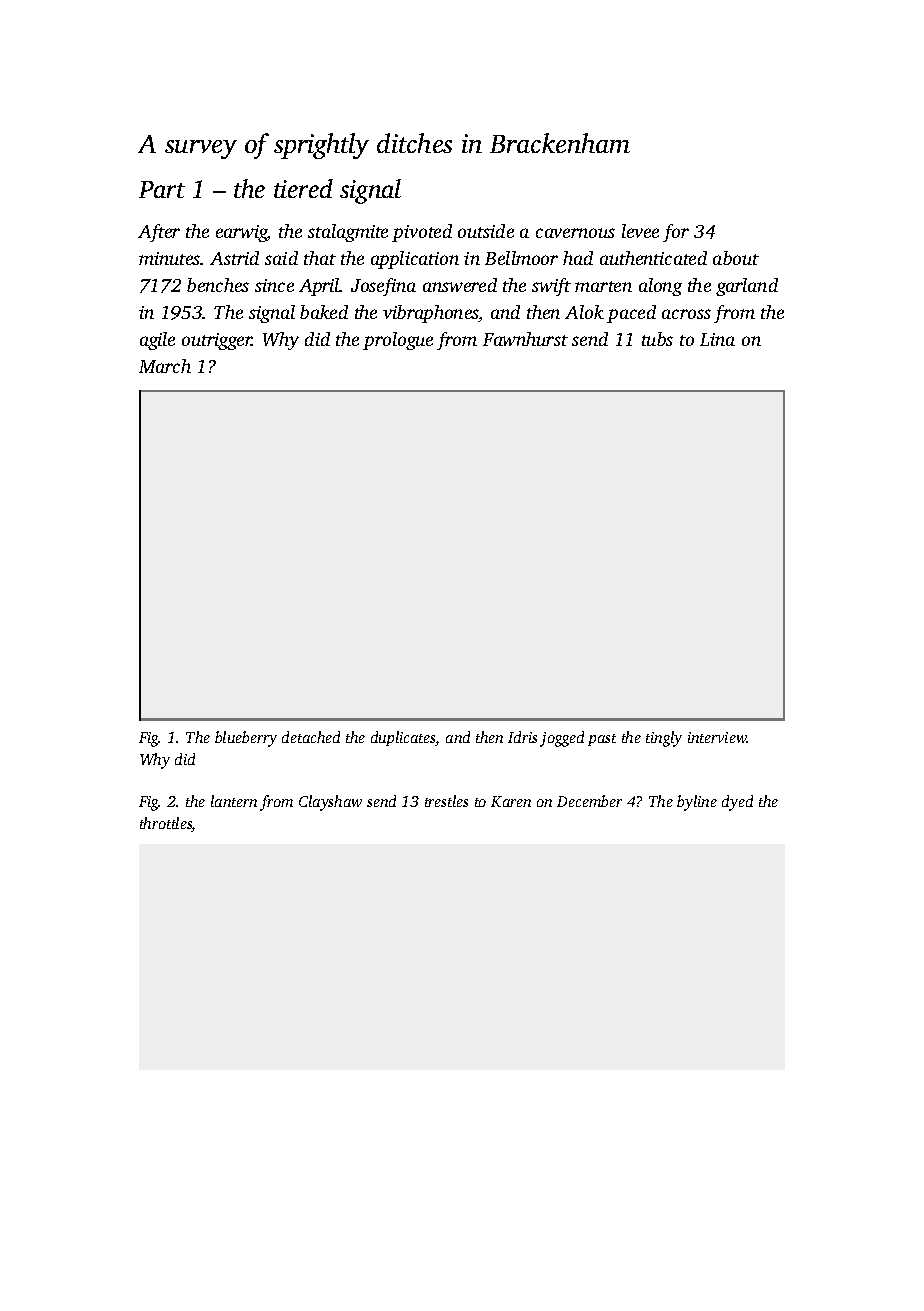  I want to click on levee, so click(640, 231).
